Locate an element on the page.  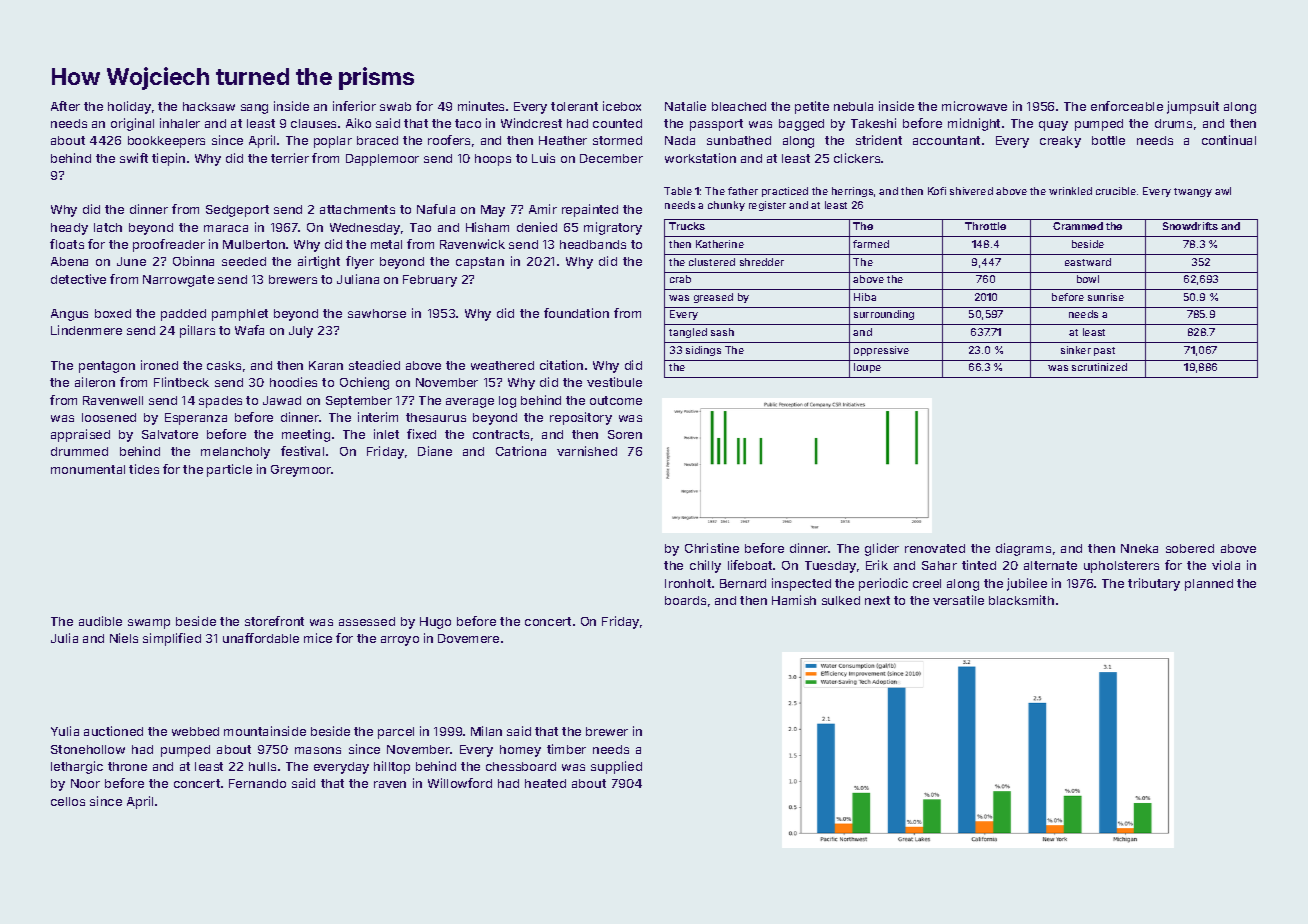
Lindenmere is located at coordinates (86, 330).
